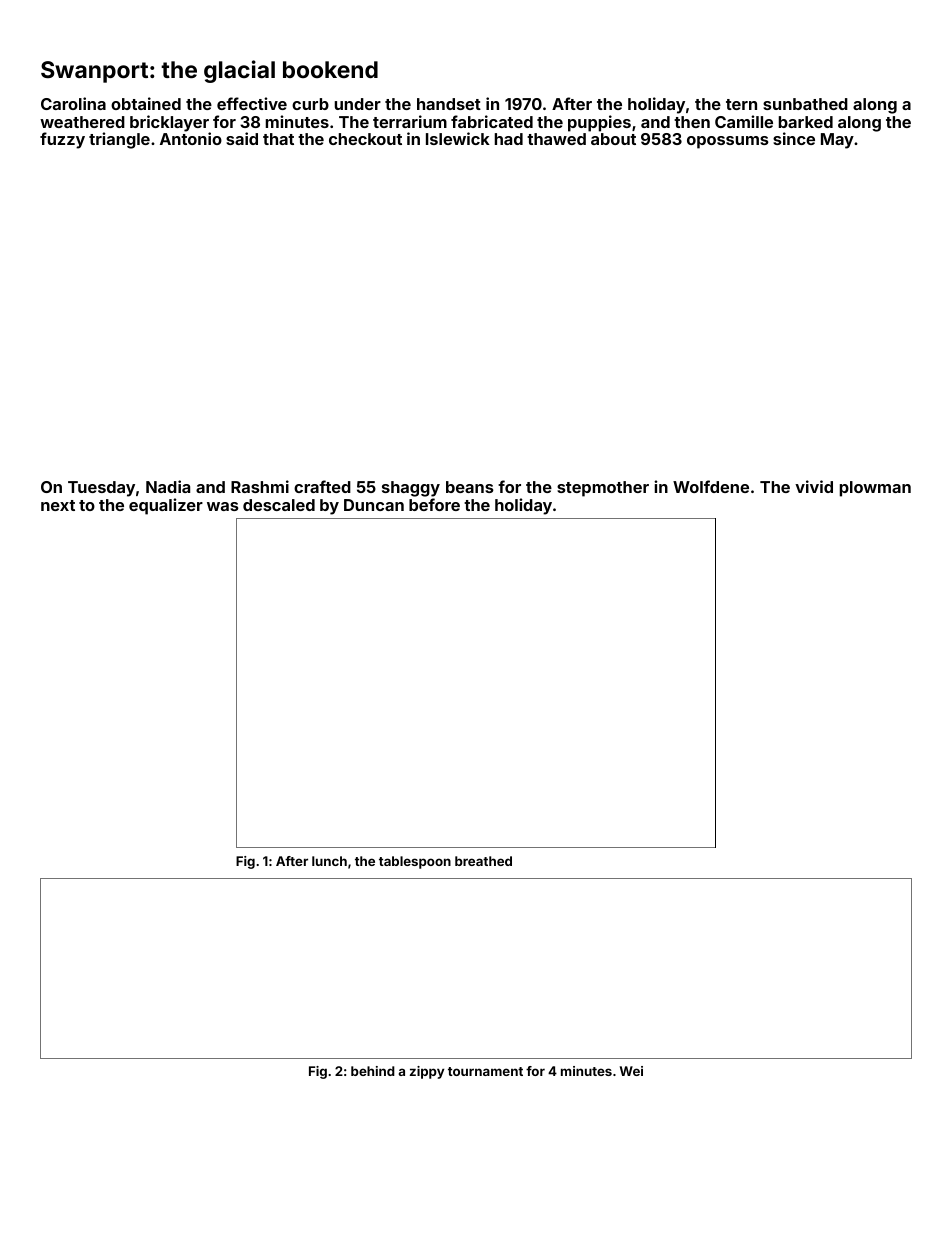 Image resolution: width=952 pixels, height=1233 pixels. Describe the element at coordinates (434, 504) in the image. I see `before` at that location.
